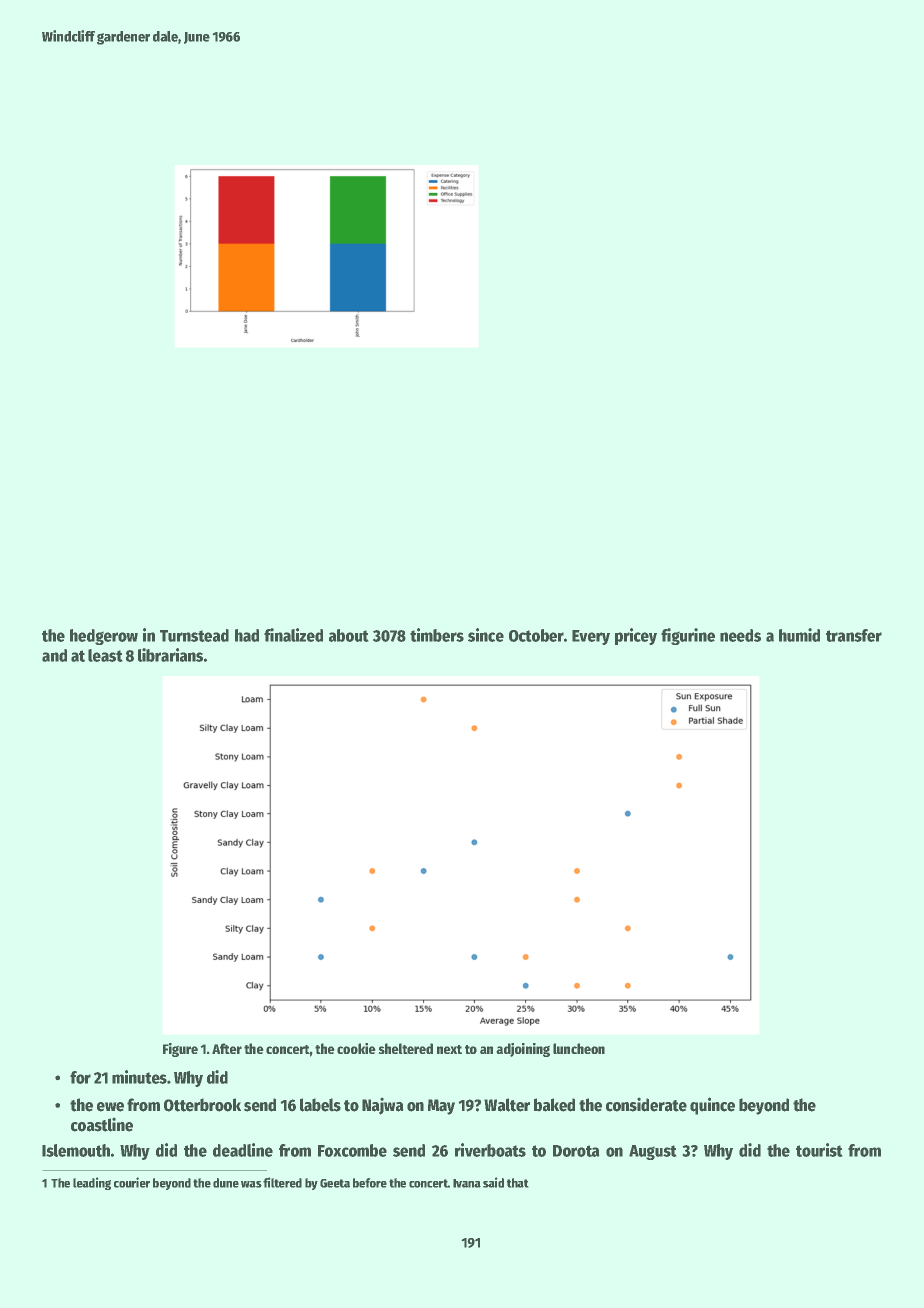 Image resolution: width=924 pixels, height=1308 pixels. I want to click on After, so click(227, 1048).
